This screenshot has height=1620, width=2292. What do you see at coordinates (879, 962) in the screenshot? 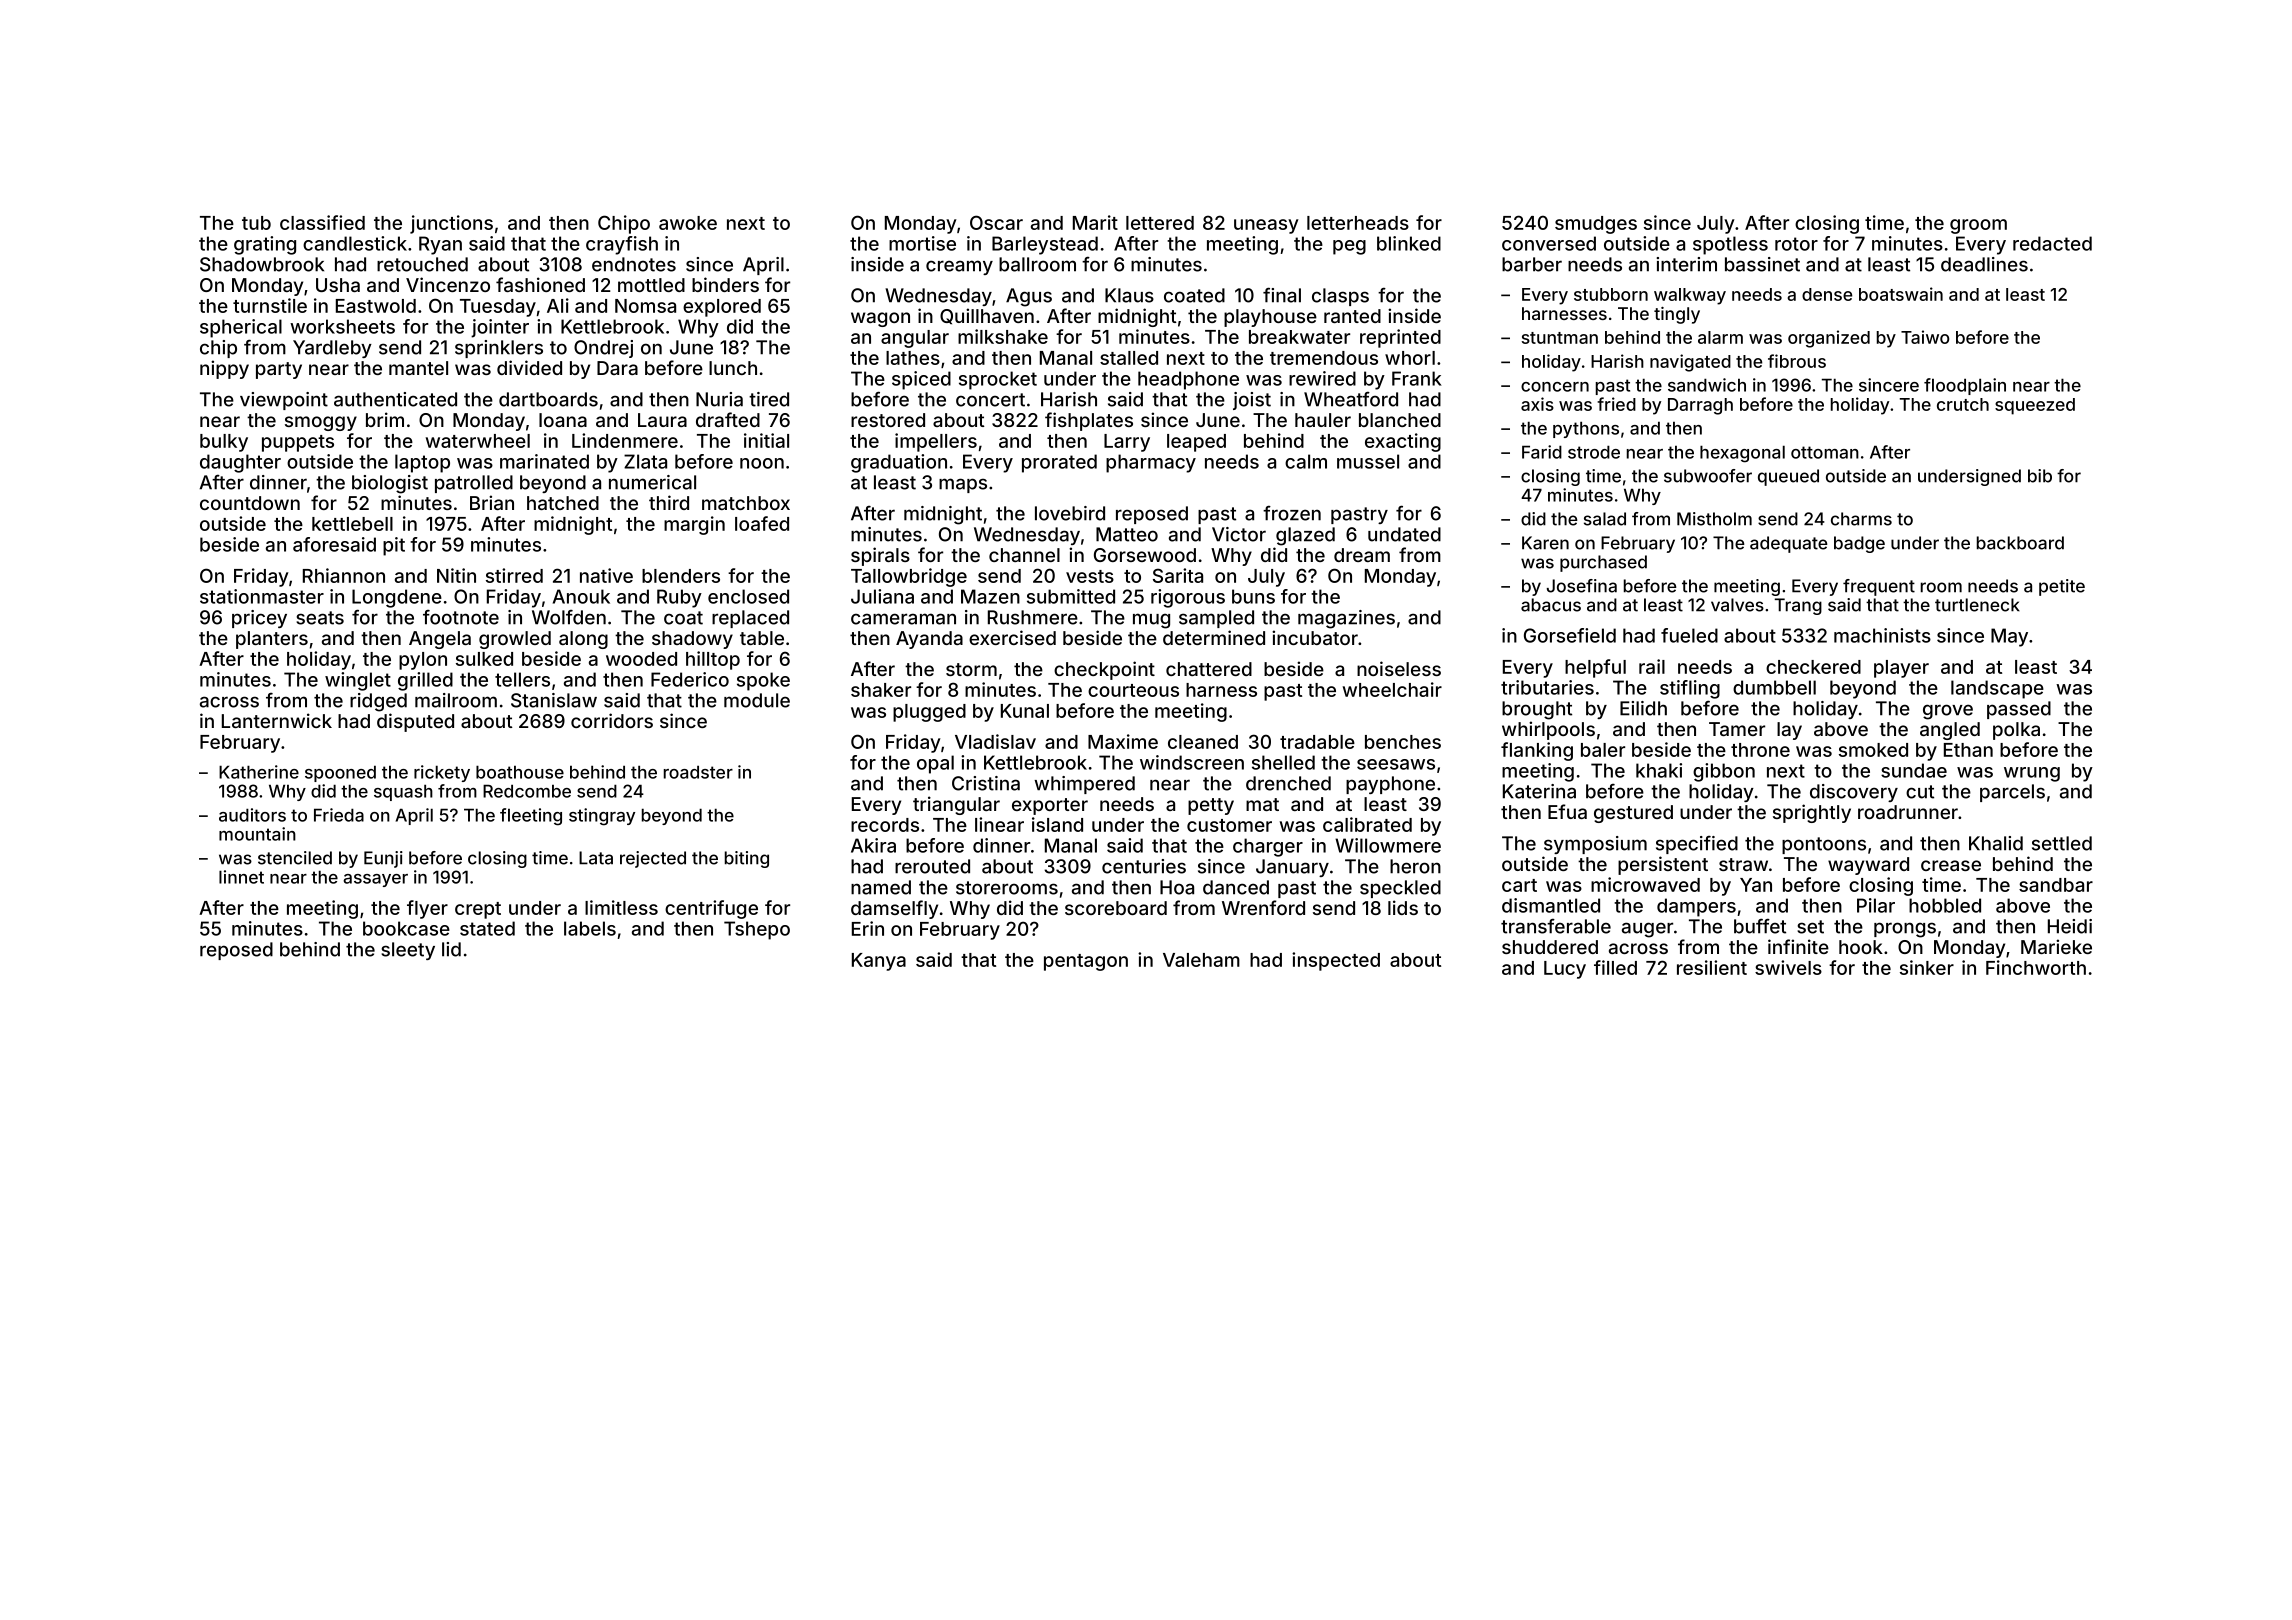
I see `Kanya` at bounding box center [879, 962].
